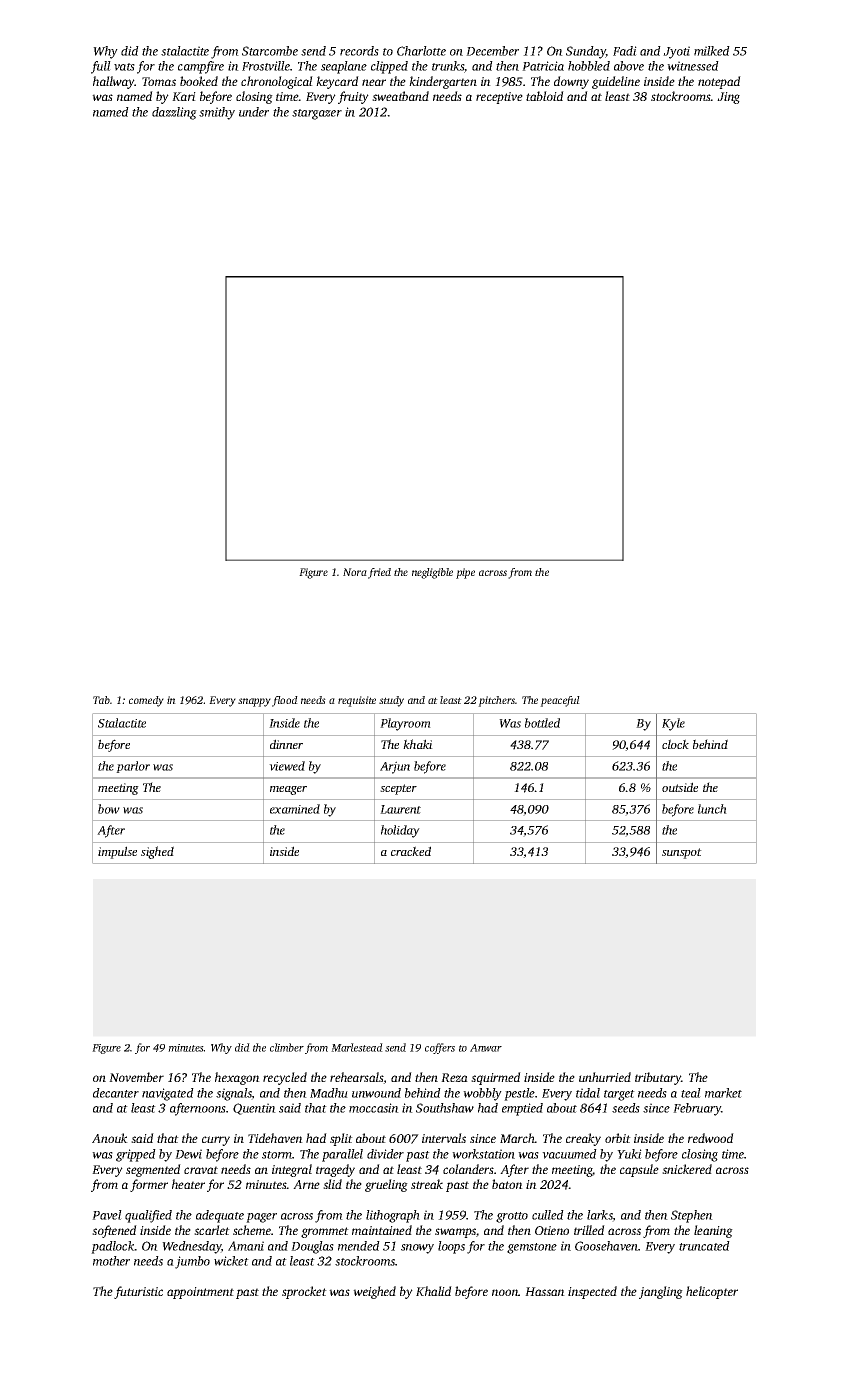 This image has width=849, height=1400. What do you see at coordinates (212, 1230) in the image?
I see `scarlet` at bounding box center [212, 1230].
